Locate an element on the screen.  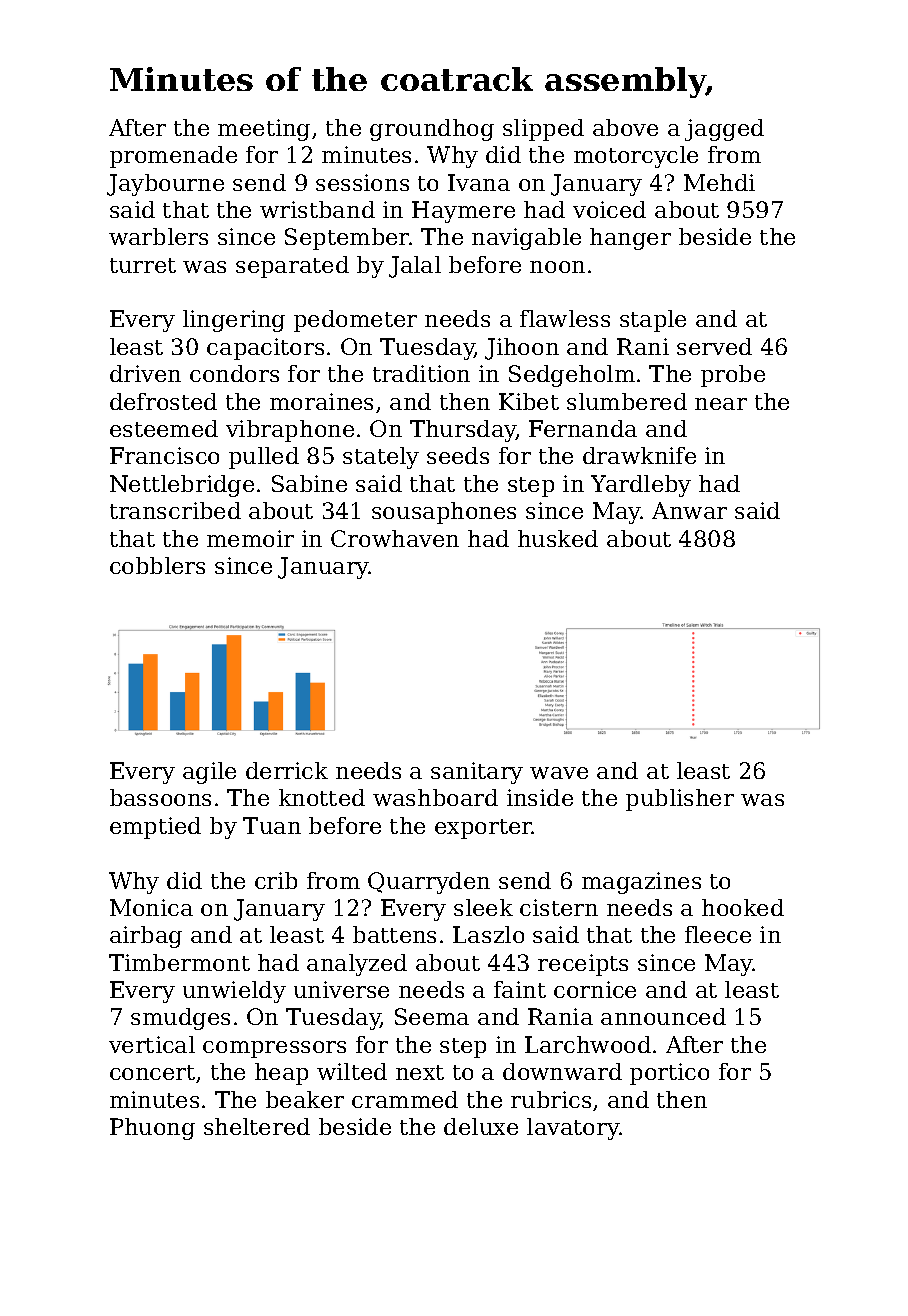
Anwar is located at coordinates (689, 510).
